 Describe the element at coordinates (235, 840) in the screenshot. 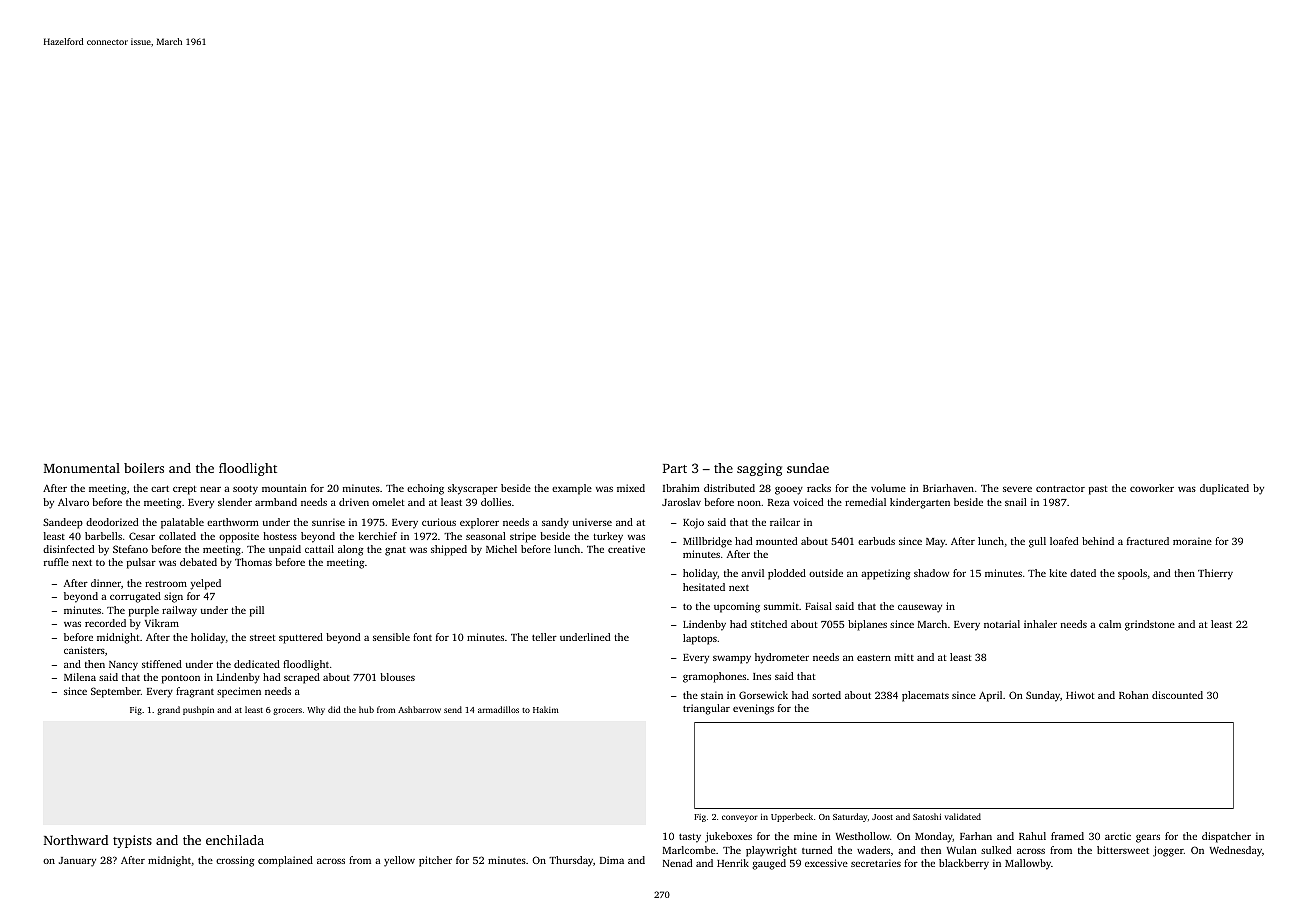

I see `enchilada` at that location.
